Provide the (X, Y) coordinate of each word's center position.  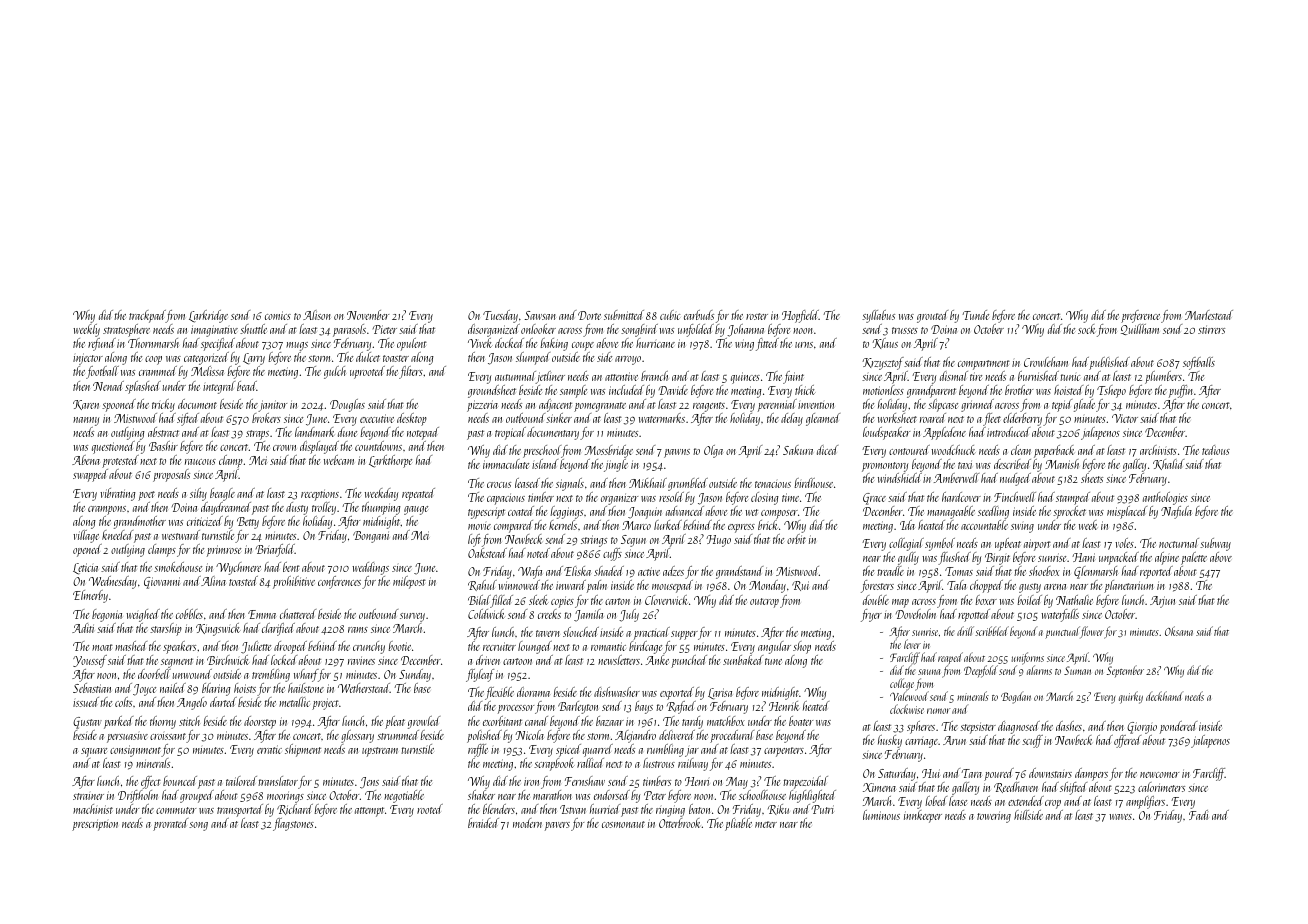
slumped (533, 358)
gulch (335, 372)
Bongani (371, 537)
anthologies (1165, 498)
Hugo (718, 541)
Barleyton (578, 707)
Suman (1077, 670)
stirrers (1211, 329)
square (94, 752)
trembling (271, 675)
